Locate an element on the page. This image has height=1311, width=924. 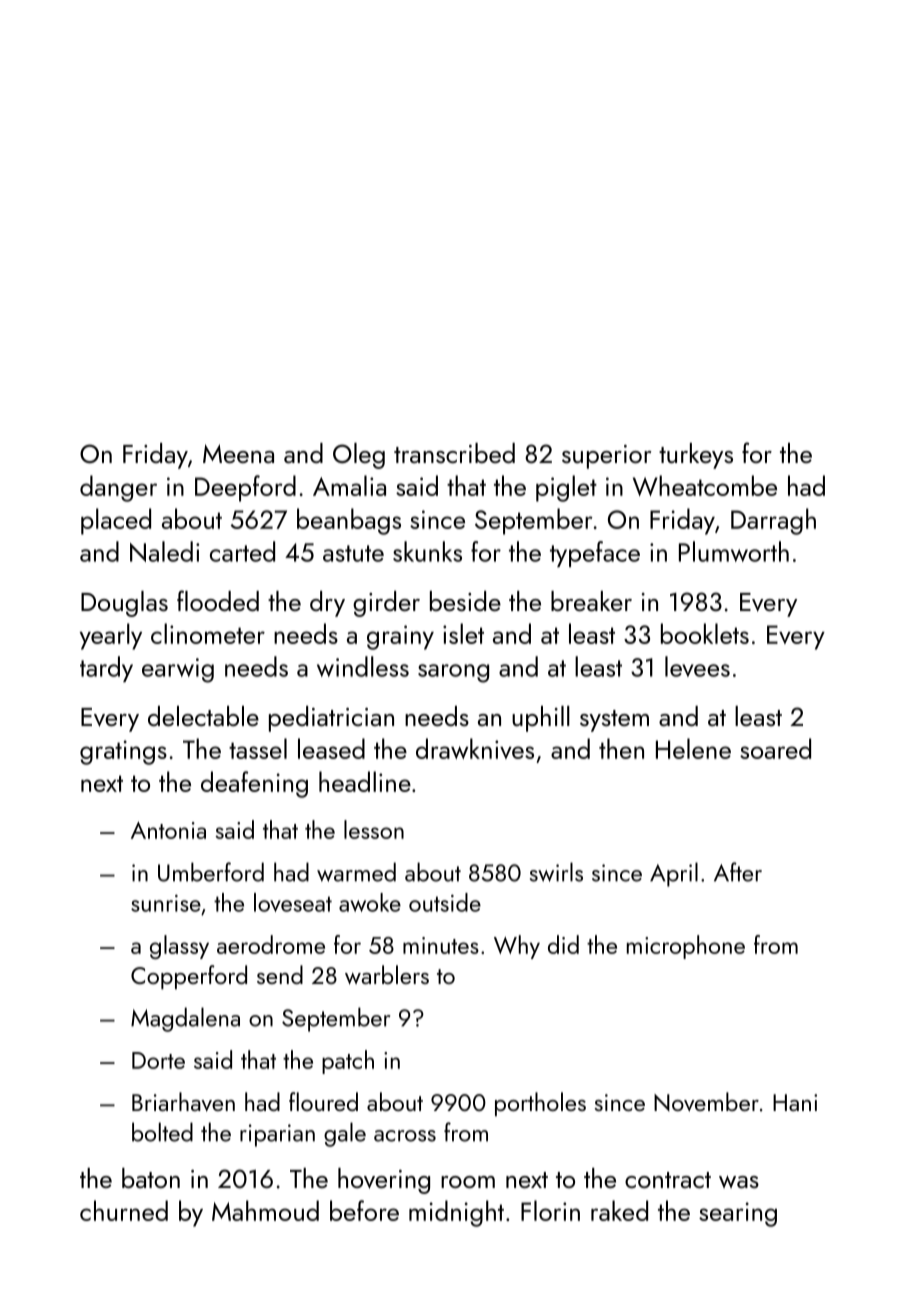
before is located at coordinates (364, 1210).
